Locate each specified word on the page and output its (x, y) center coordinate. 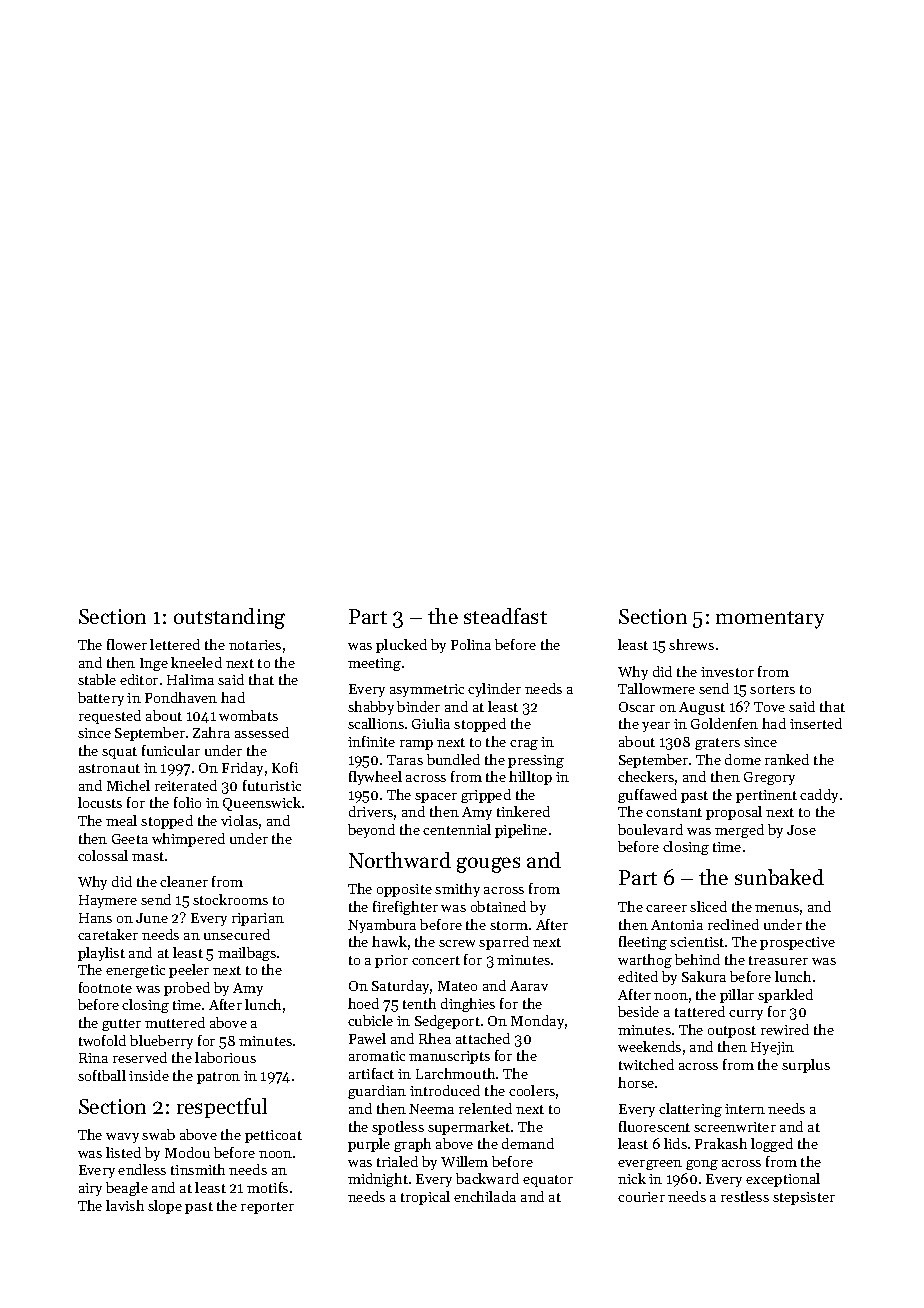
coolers (532, 1090)
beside (638, 1011)
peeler (189, 971)
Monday (537, 1022)
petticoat (273, 1136)
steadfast (505, 616)
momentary (770, 620)
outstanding (229, 618)
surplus (806, 1066)
